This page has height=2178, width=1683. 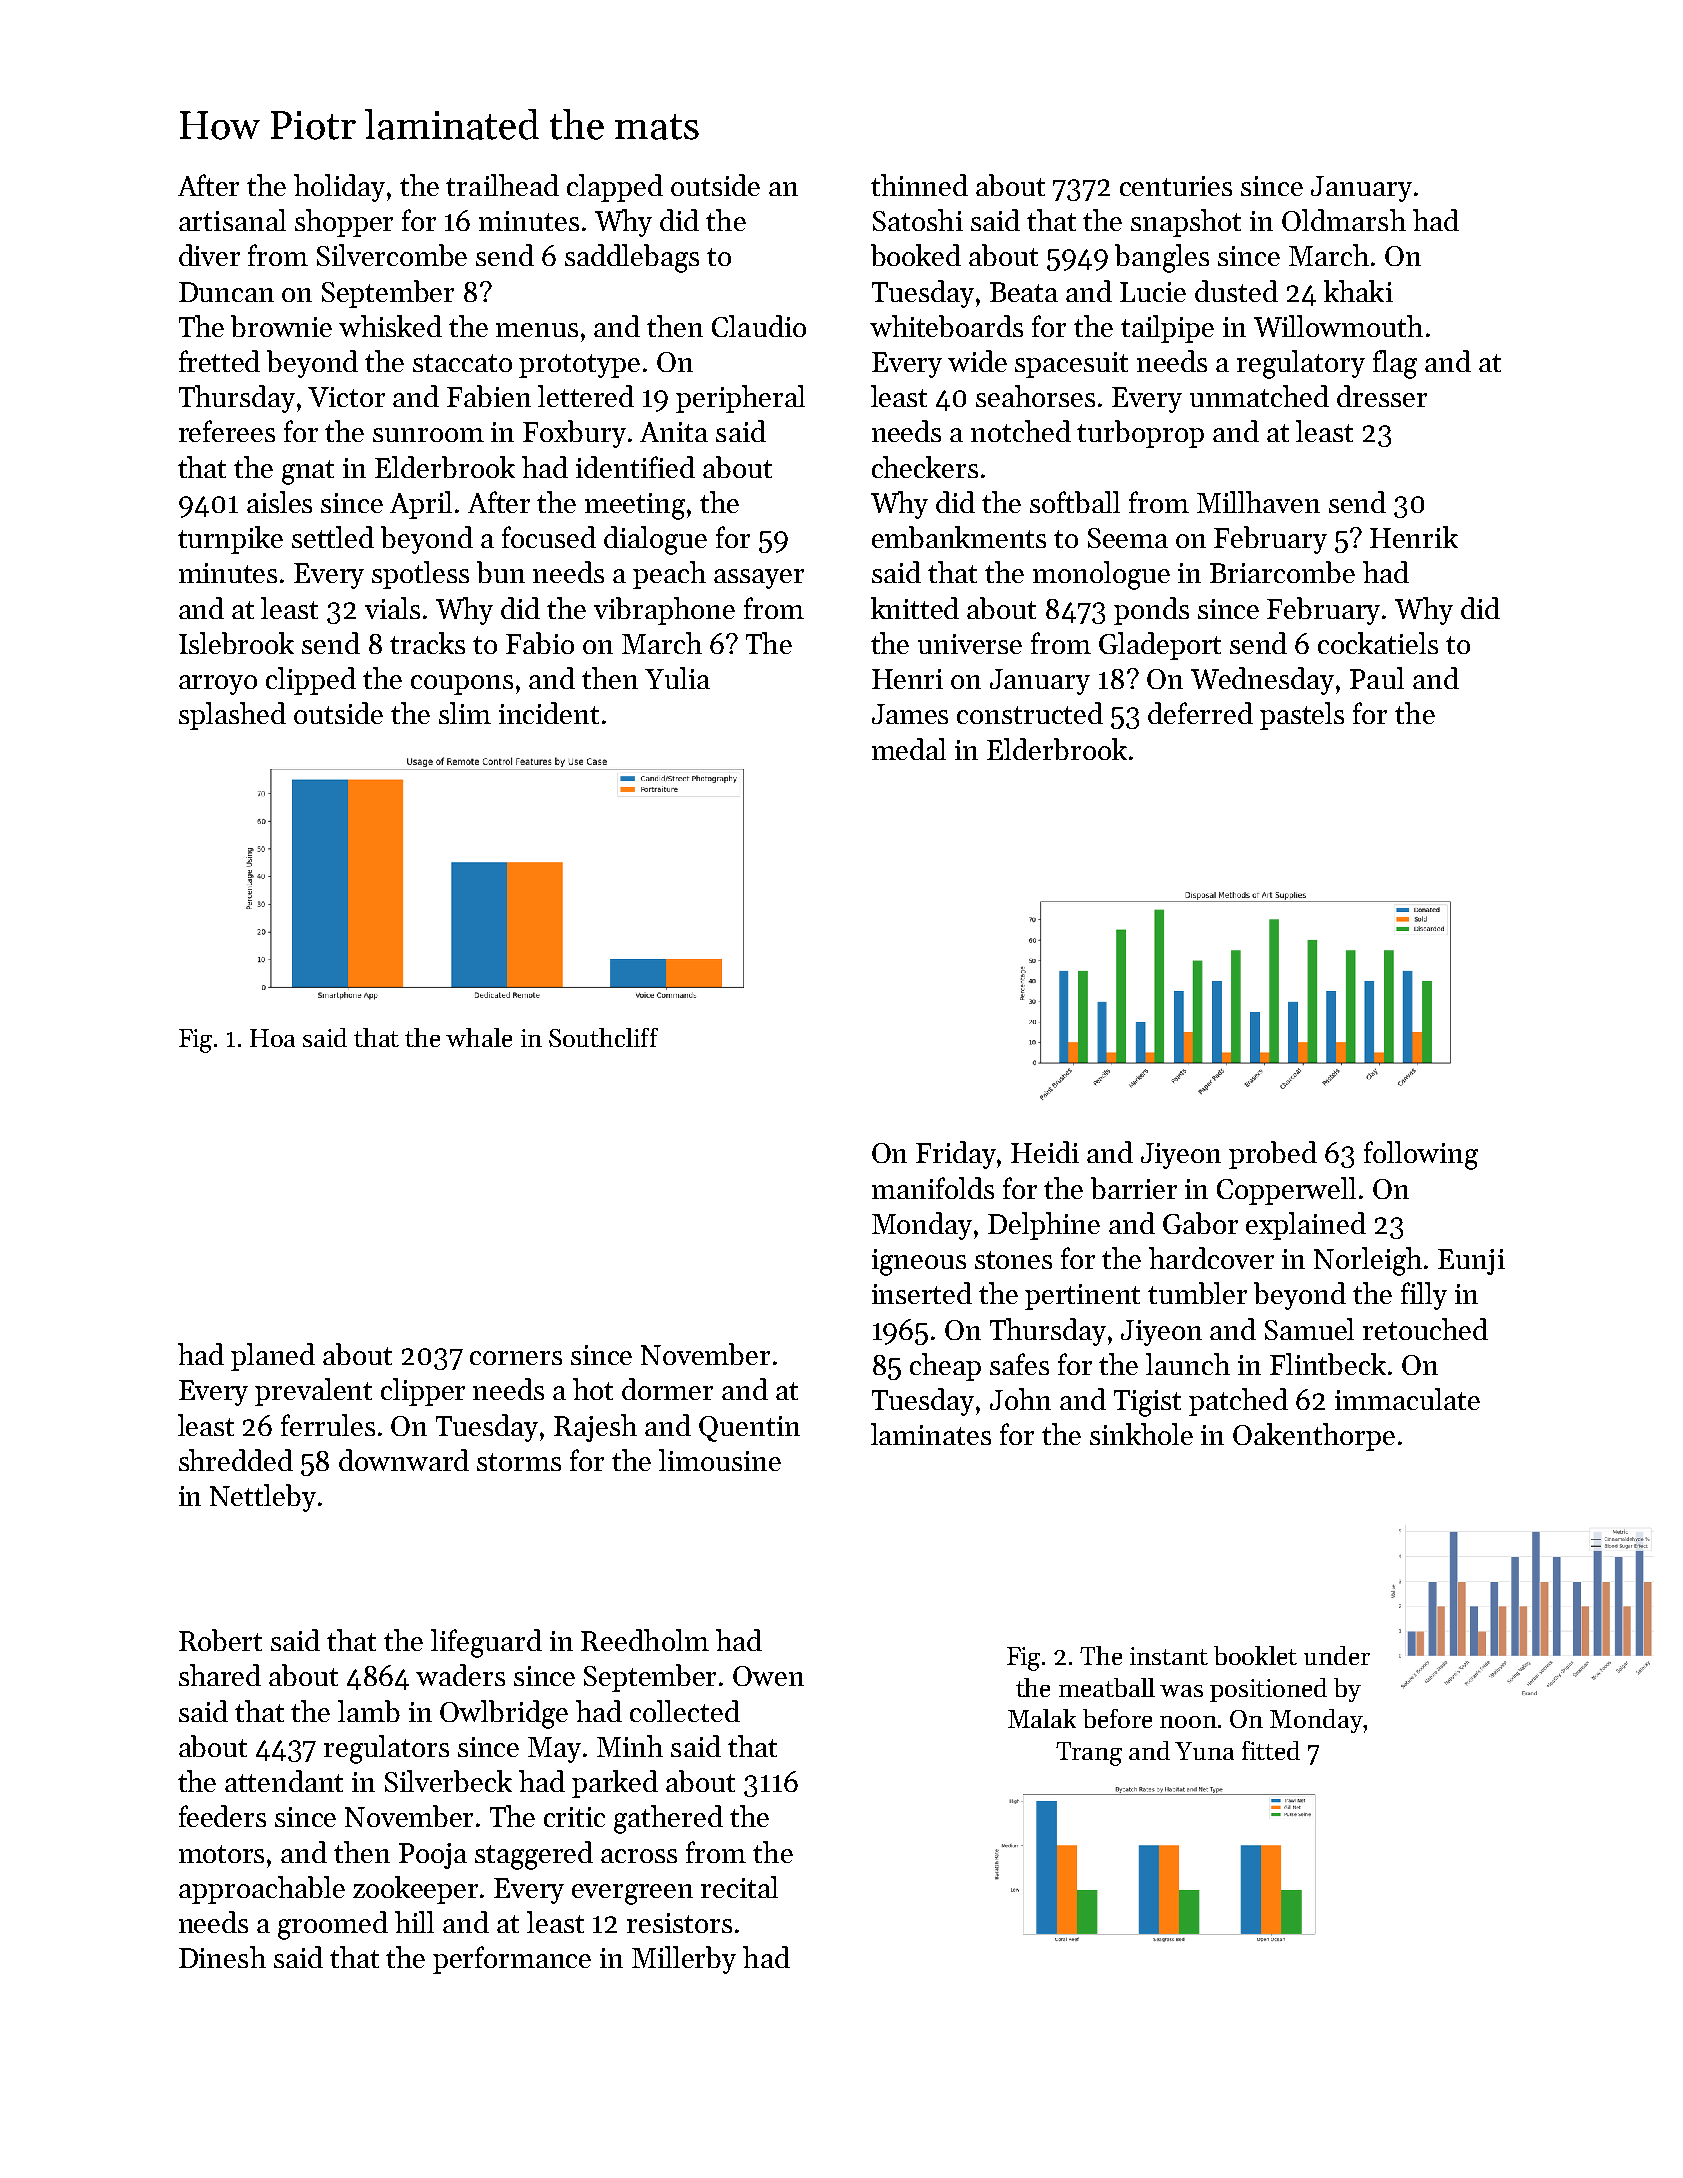 What do you see at coordinates (919, 185) in the page?
I see `thinned` at bounding box center [919, 185].
